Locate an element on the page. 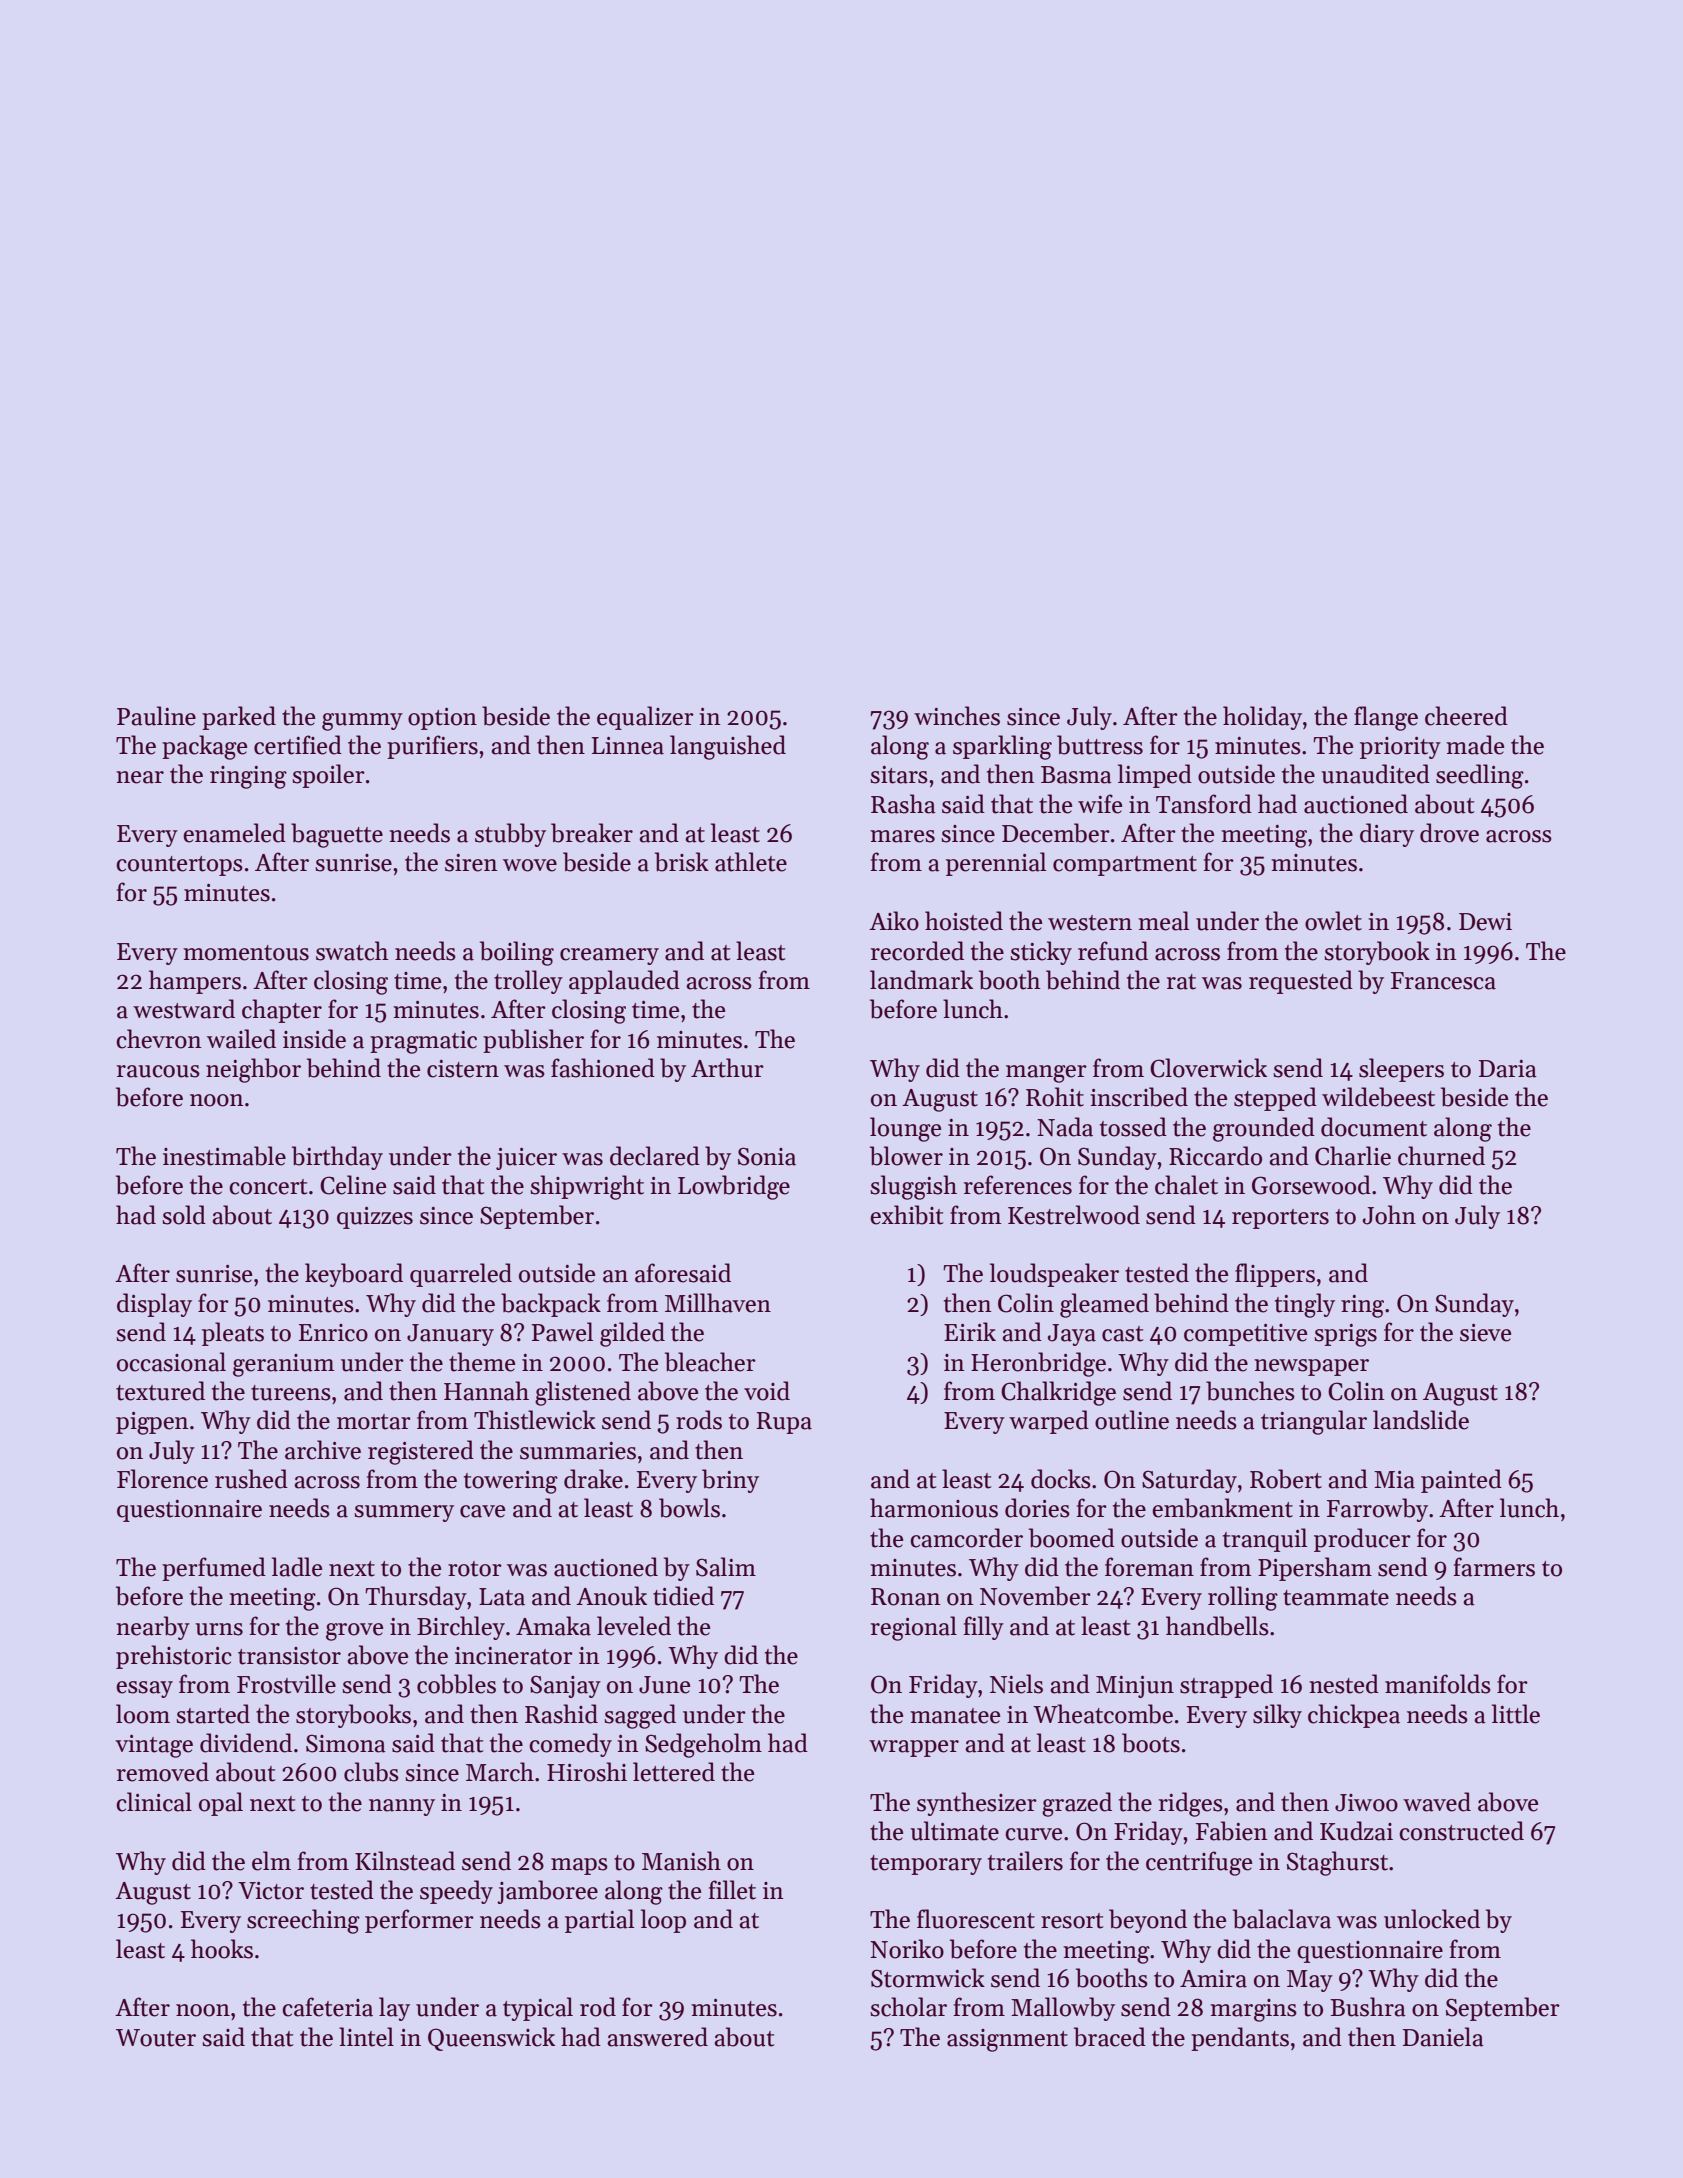 This image has width=1683, height=2178. package is located at coordinates (204, 747).
